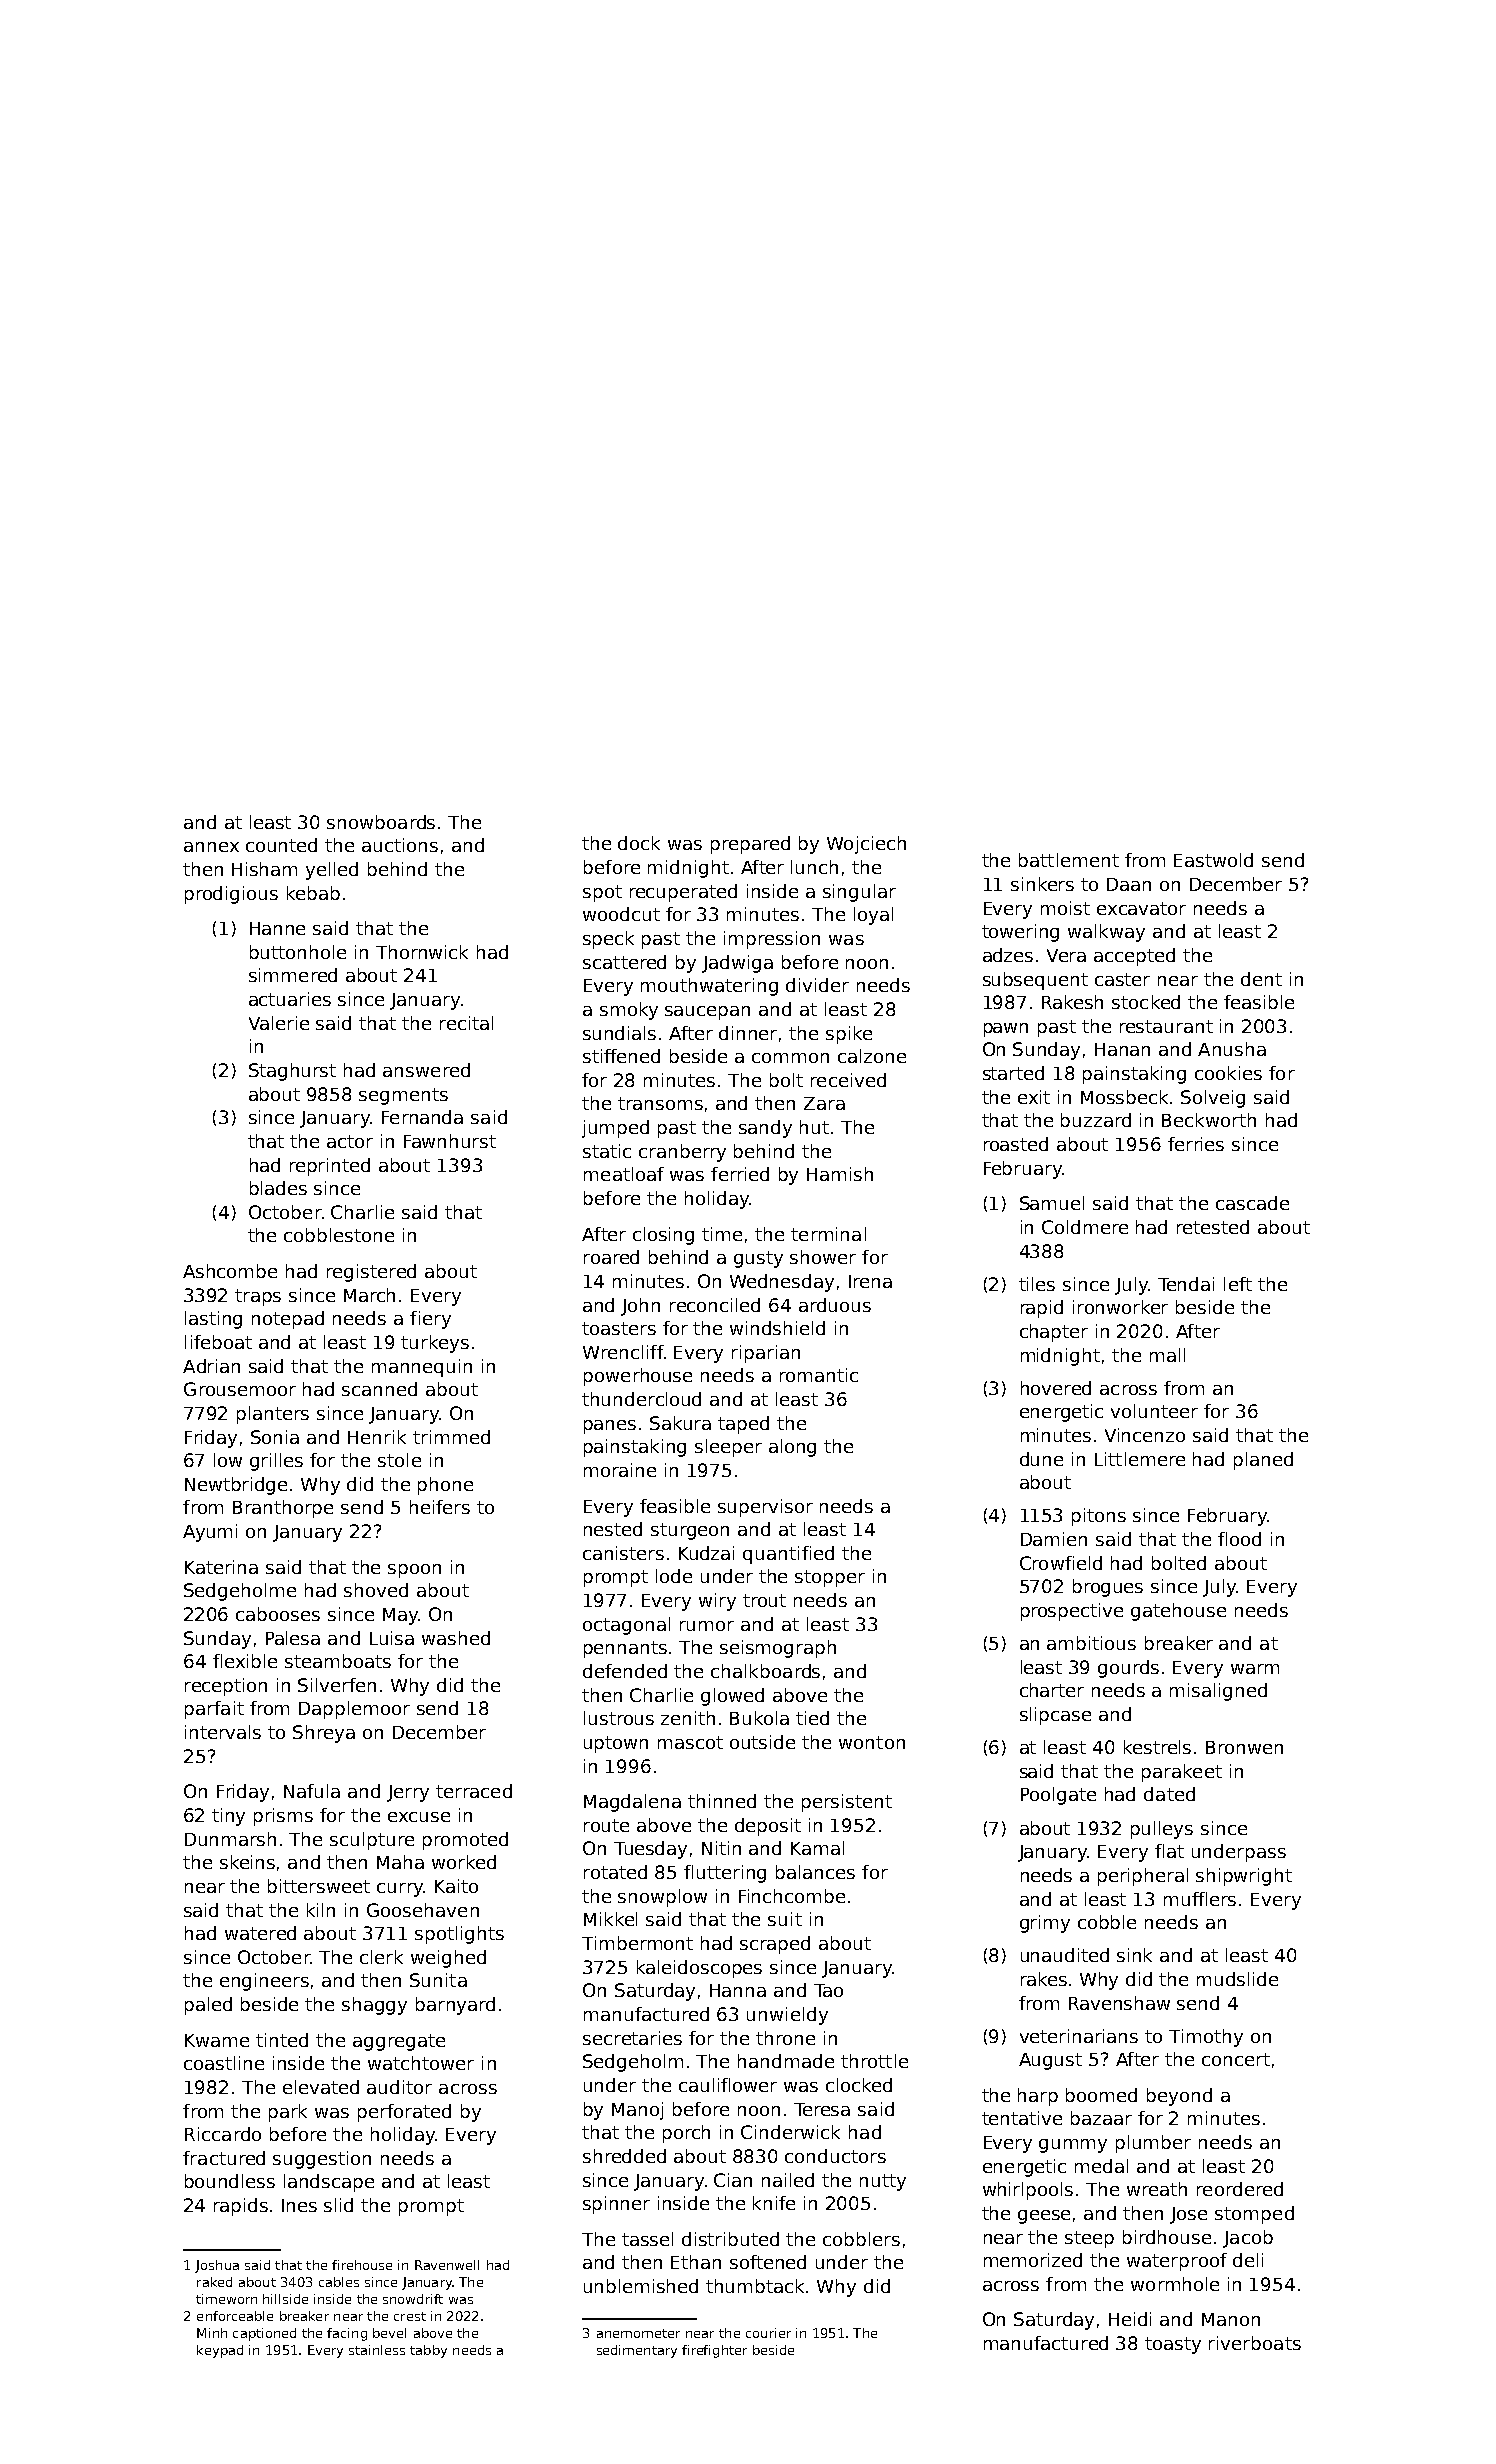  Describe the element at coordinates (230, 1839) in the screenshot. I see `Dunmarsh` at that location.
